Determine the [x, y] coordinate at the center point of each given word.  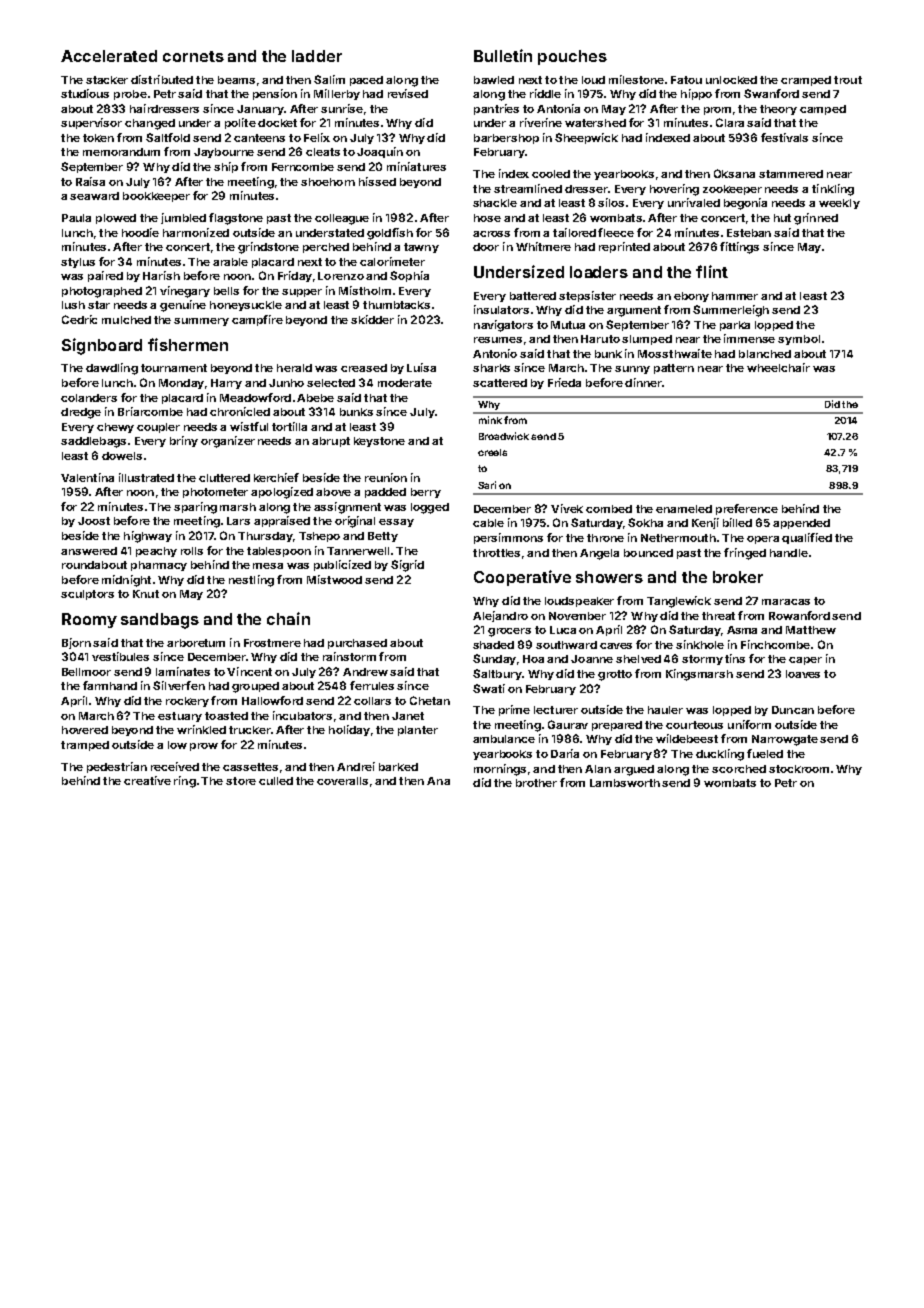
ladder [317, 56]
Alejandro [500, 616]
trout [848, 80]
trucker [249, 730]
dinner [643, 382]
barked [398, 767]
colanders [89, 398]
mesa [268, 566]
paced [366, 81]
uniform [749, 724]
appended [801, 524]
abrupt [331, 442]
